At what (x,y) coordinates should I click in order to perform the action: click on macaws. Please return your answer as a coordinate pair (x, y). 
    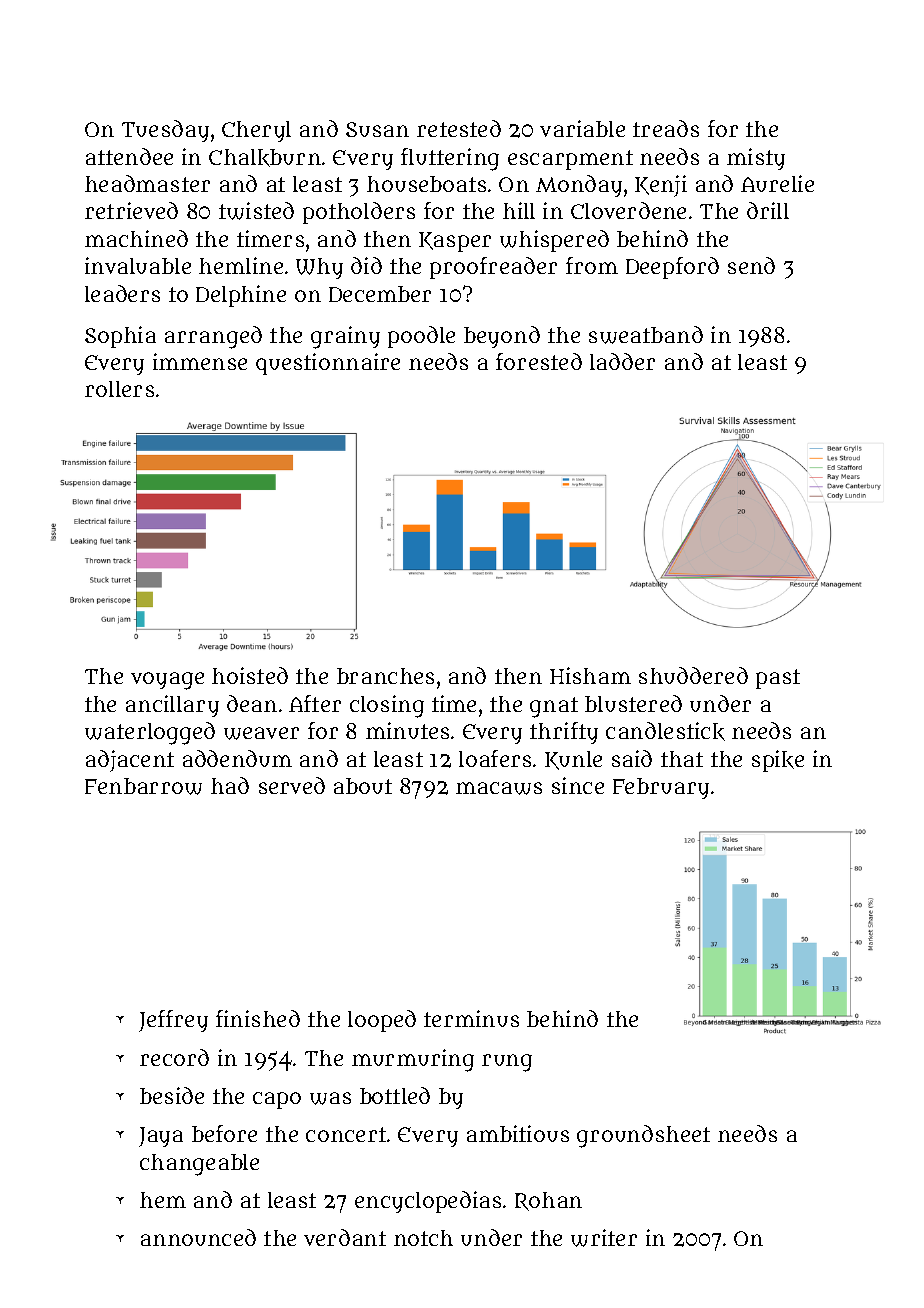
    Looking at the image, I should click on (499, 788).
